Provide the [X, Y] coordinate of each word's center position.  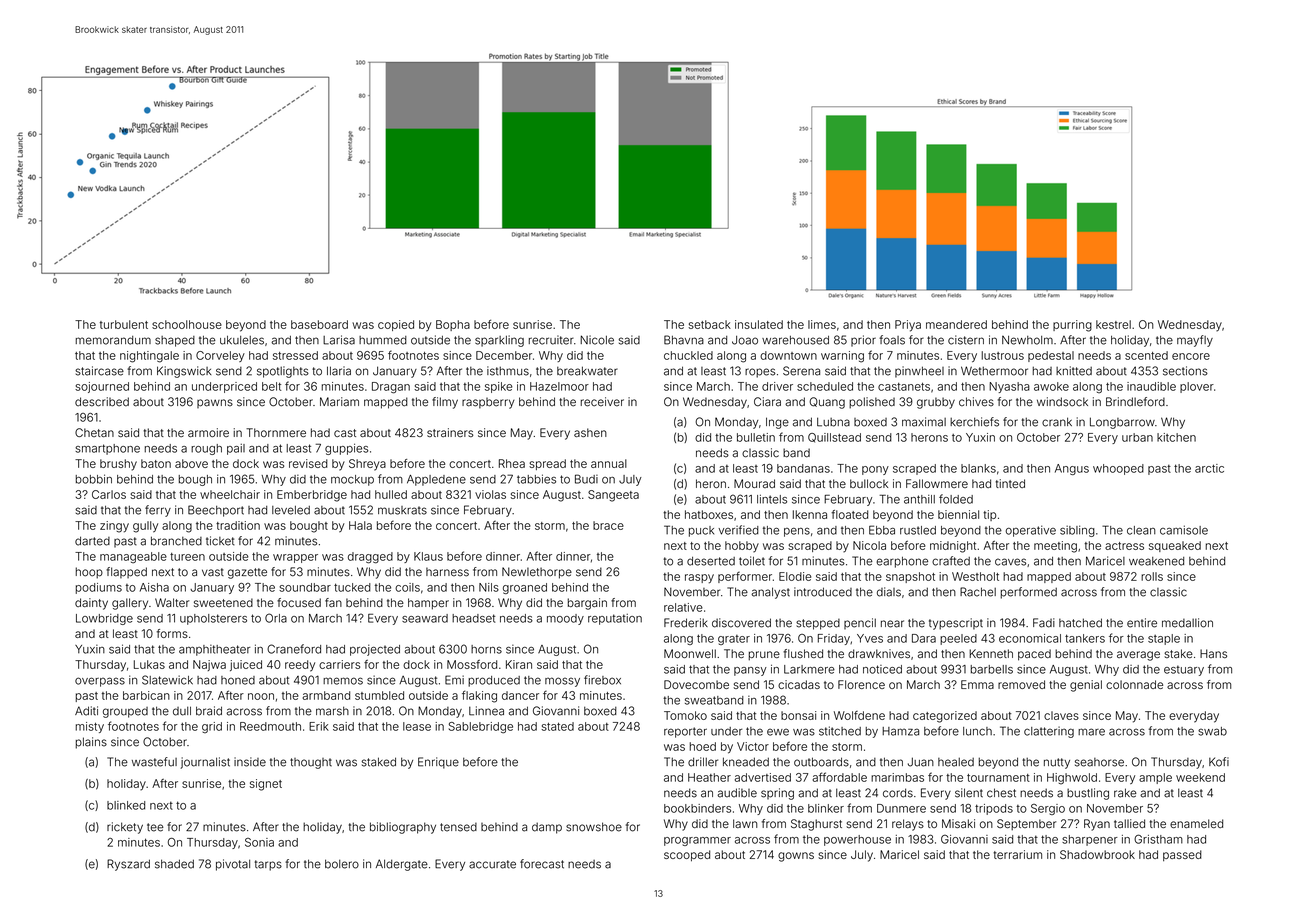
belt [271, 386]
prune [764, 656]
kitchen [1176, 437]
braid [209, 711]
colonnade [1134, 684]
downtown [788, 355]
